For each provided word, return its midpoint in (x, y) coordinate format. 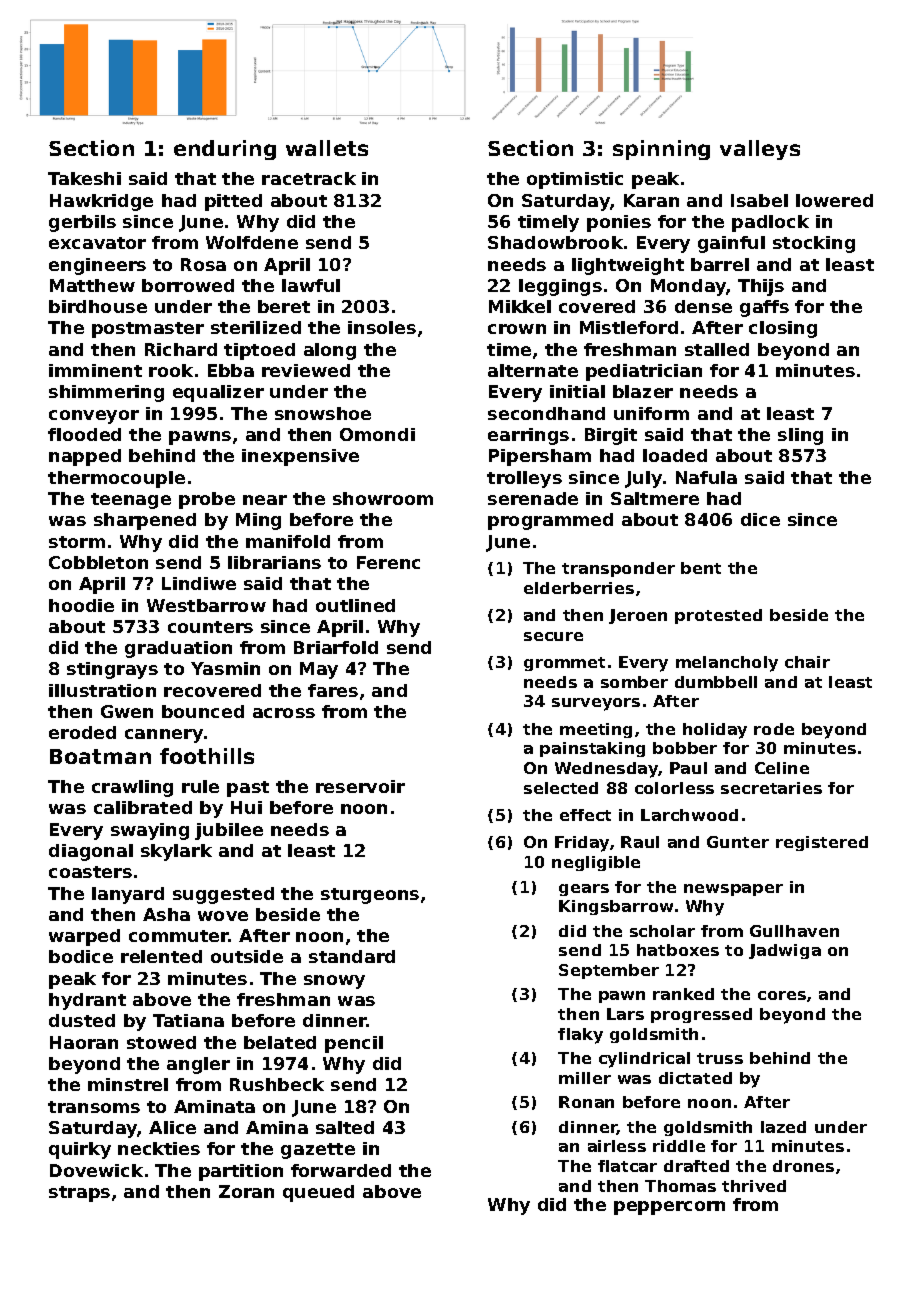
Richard (181, 349)
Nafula (706, 477)
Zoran (246, 1191)
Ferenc (388, 562)
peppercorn (669, 1208)
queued (318, 1193)
